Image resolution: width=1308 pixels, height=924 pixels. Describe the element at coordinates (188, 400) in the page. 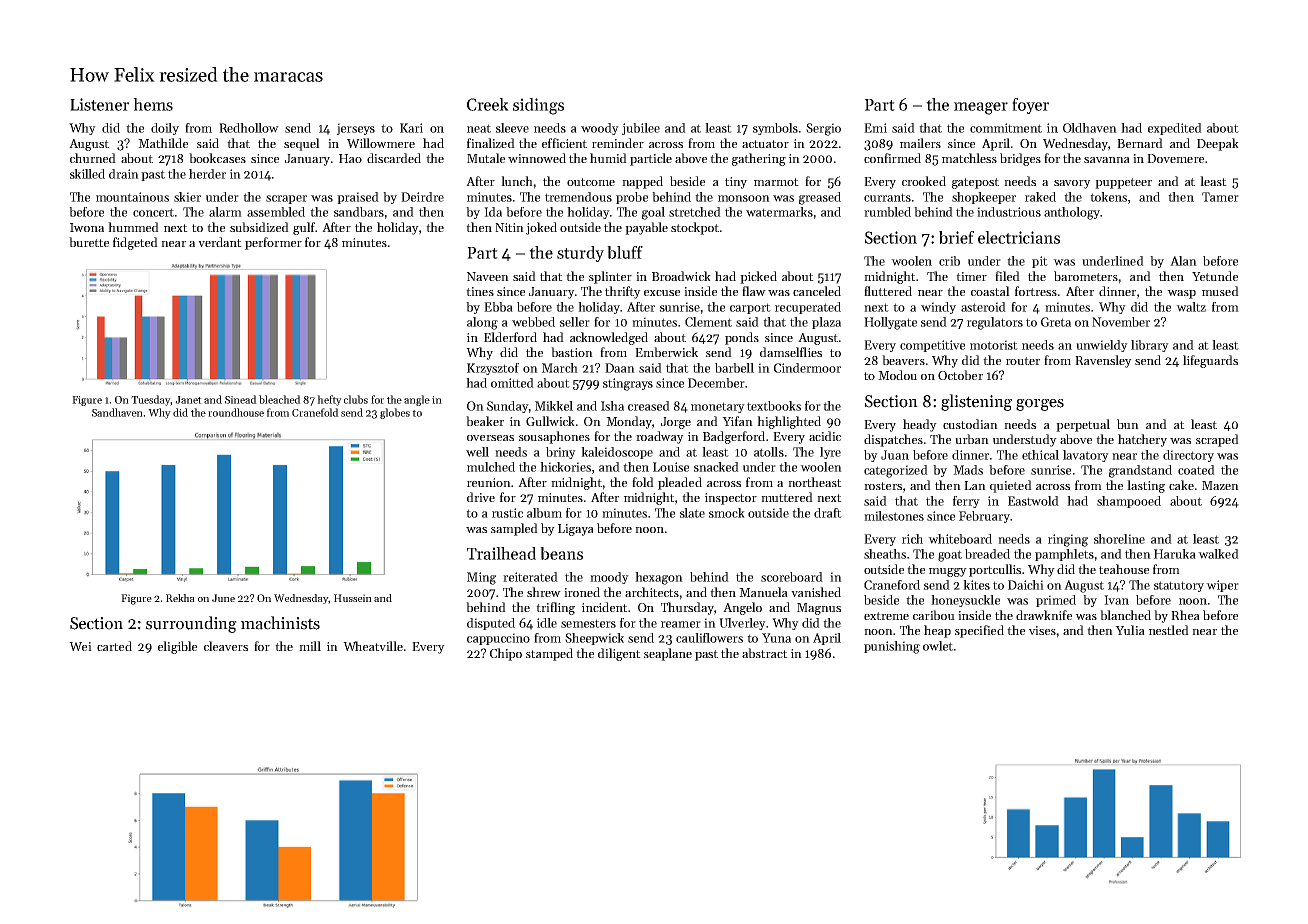

I see `Janet` at that location.
